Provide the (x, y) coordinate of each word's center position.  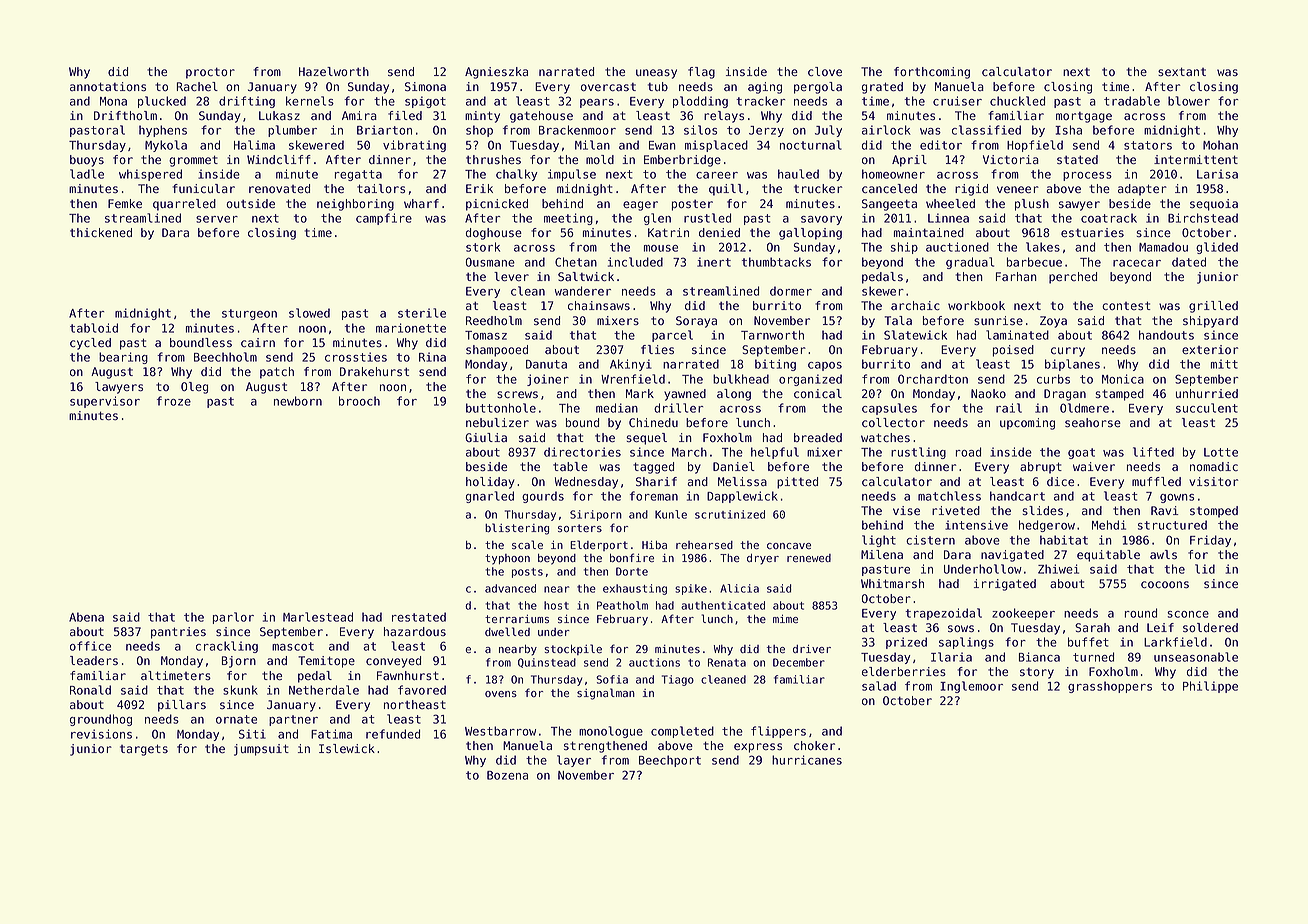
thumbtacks (776, 262)
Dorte (632, 571)
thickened (101, 232)
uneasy (656, 74)
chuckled (1017, 101)
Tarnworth (772, 335)
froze (174, 401)
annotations (108, 87)
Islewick (347, 749)
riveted (956, 510)
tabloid (94, 328)
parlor (233, 618)
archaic (915, 305)
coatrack (1109, 218)
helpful (775, 453)
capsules (889, 409)
